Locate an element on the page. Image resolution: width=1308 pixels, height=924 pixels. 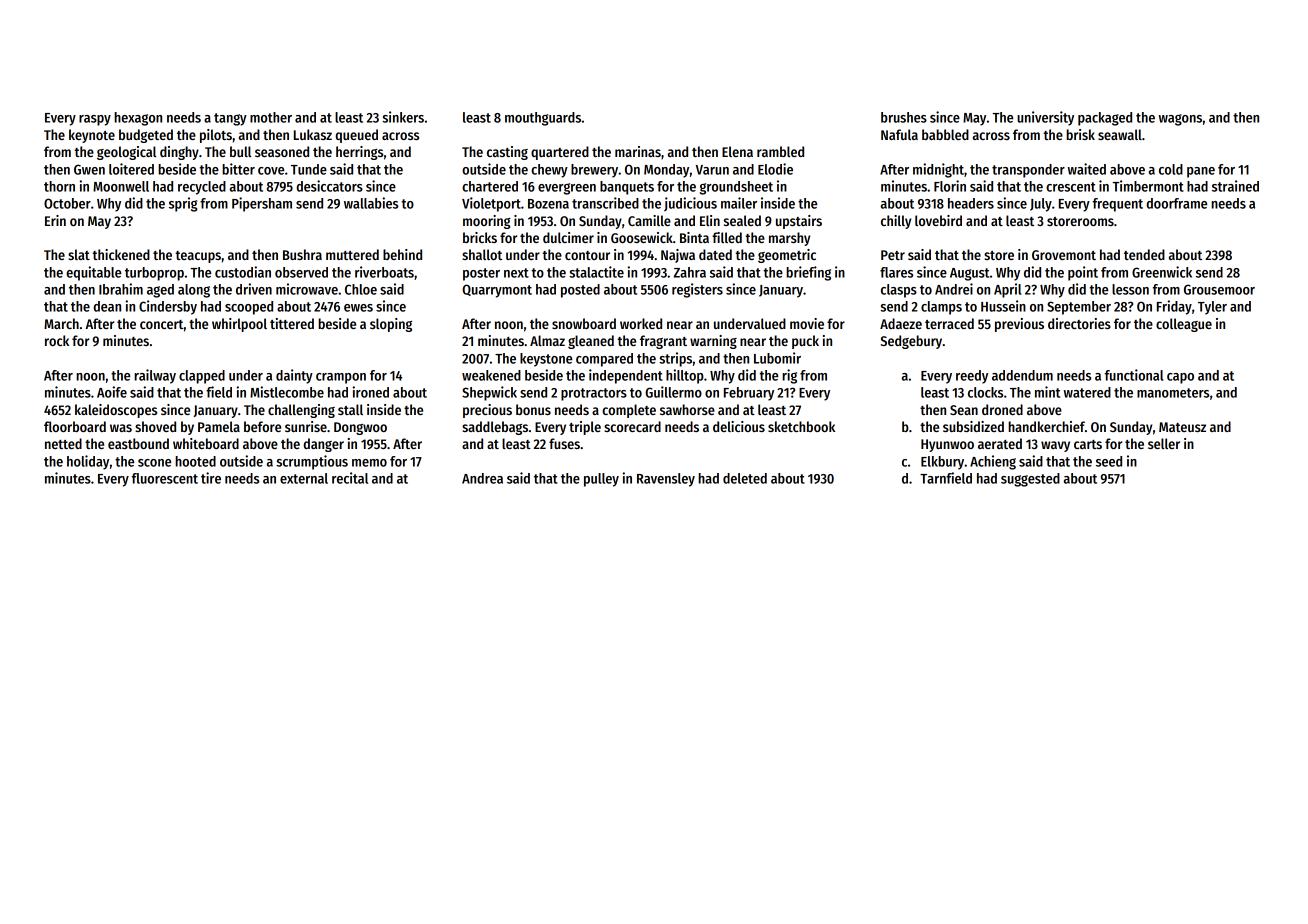
stall is located at coordinates (350, 409).
